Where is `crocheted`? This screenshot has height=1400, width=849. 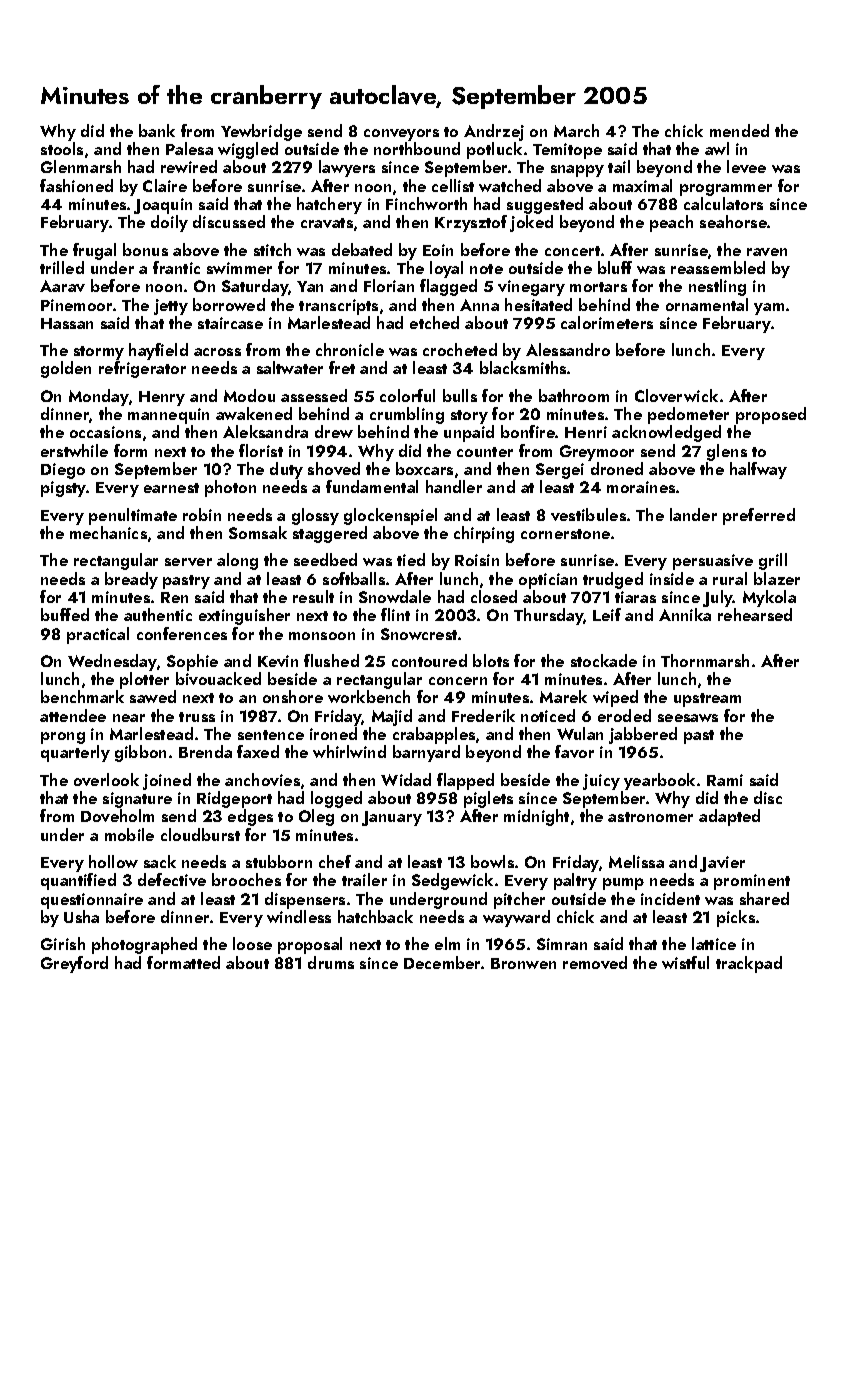
crocheted is located at coordinates (460, 349).
